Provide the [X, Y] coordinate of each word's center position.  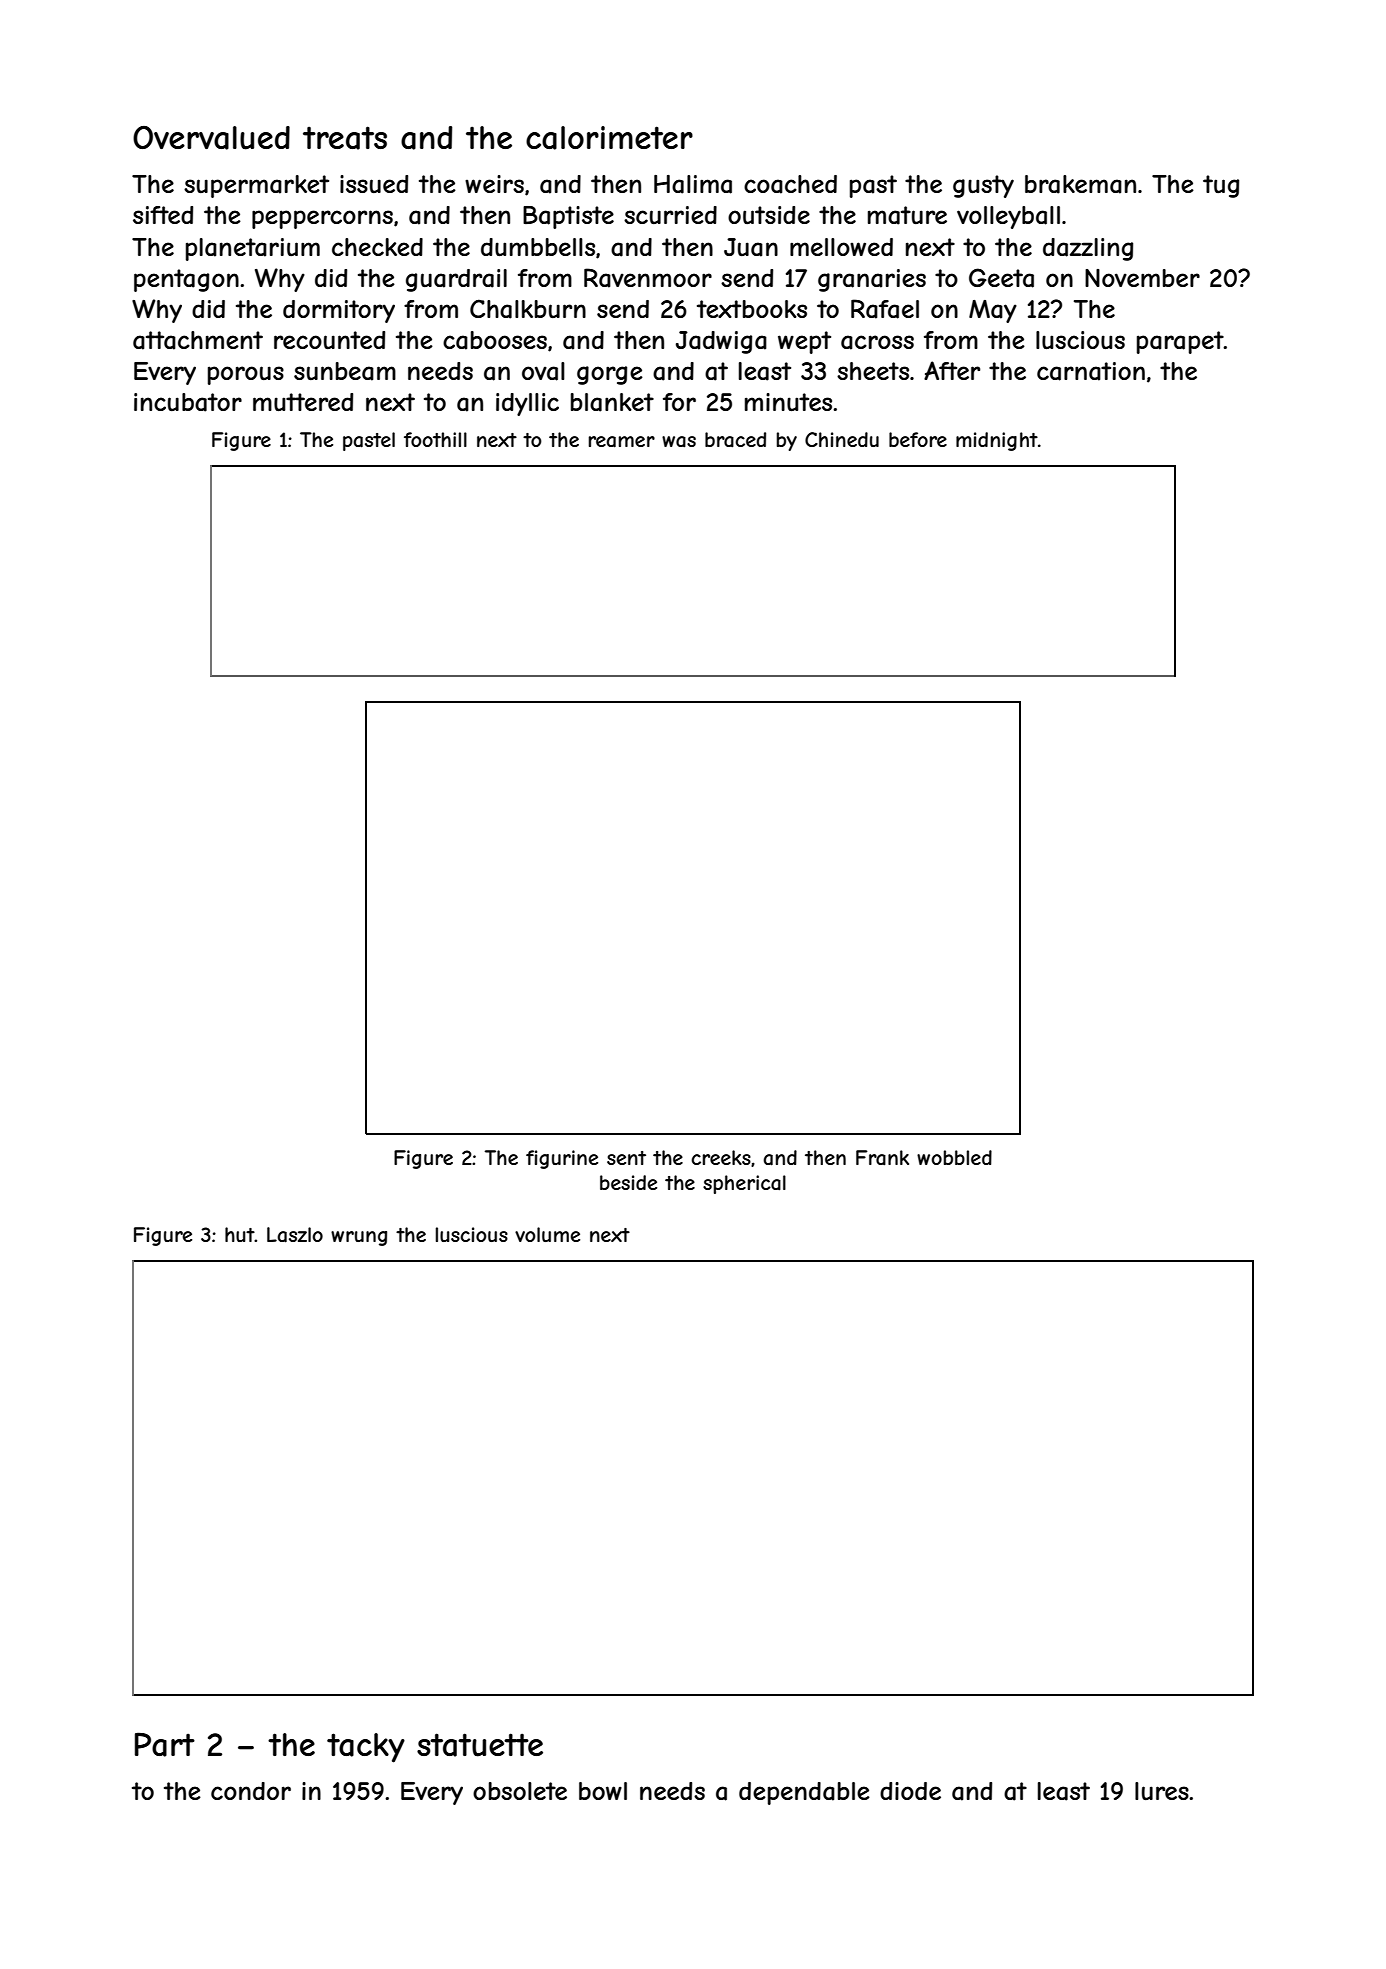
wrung [359, 1238]
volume [547, 1234]
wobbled [954, 1157]
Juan [751, 247]
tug [1221, 186]
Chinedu [842, 439]
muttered [303, 402]
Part [165, 1744]
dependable [804, 1793]
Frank [882, 1158]
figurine [562, 1159]
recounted [329, 340]
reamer [622, 442]
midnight [997, 441]
